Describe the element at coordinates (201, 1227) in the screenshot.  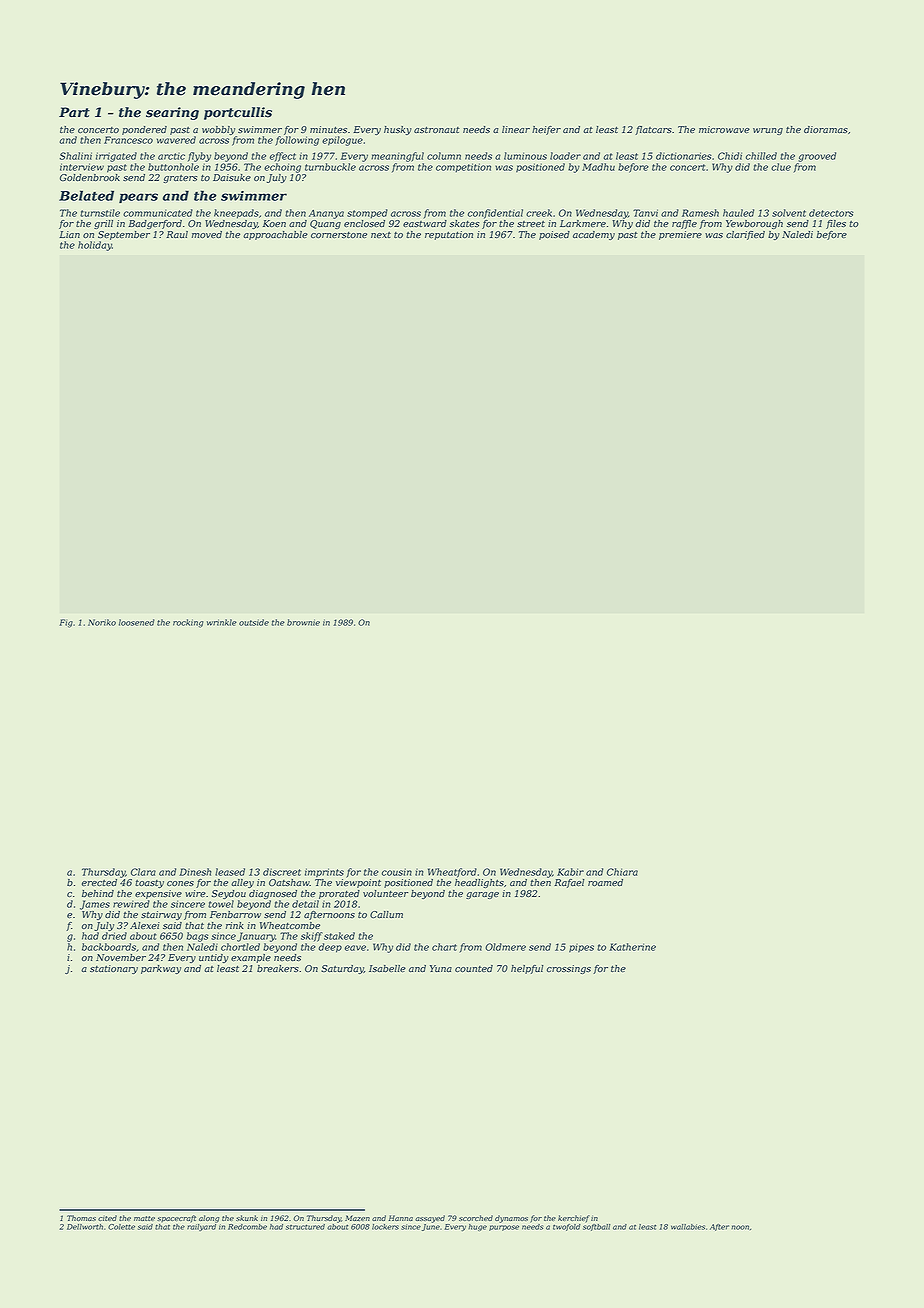
I see `railyard` at that location.
